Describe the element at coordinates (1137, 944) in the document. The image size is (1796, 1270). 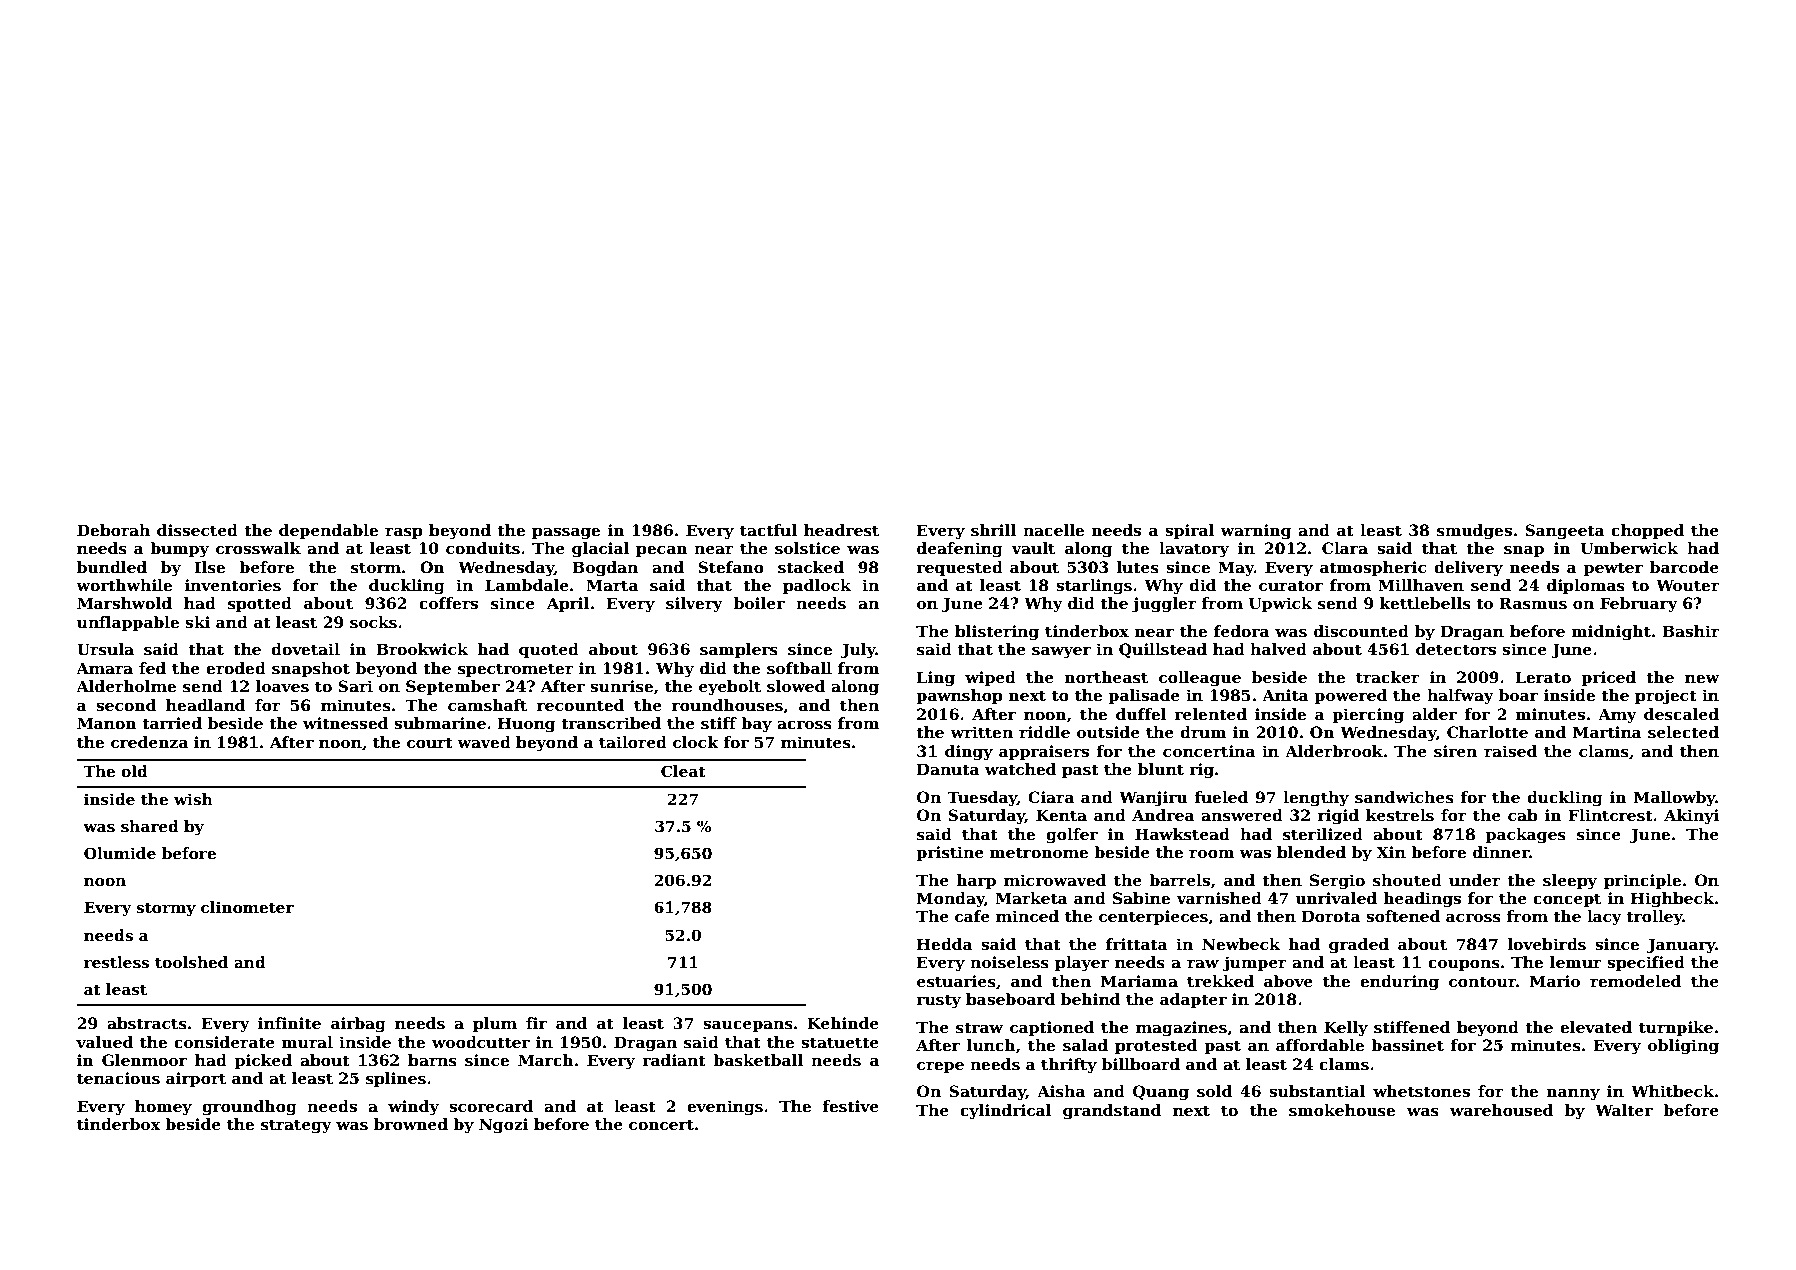
I see `frittata` at that location.
